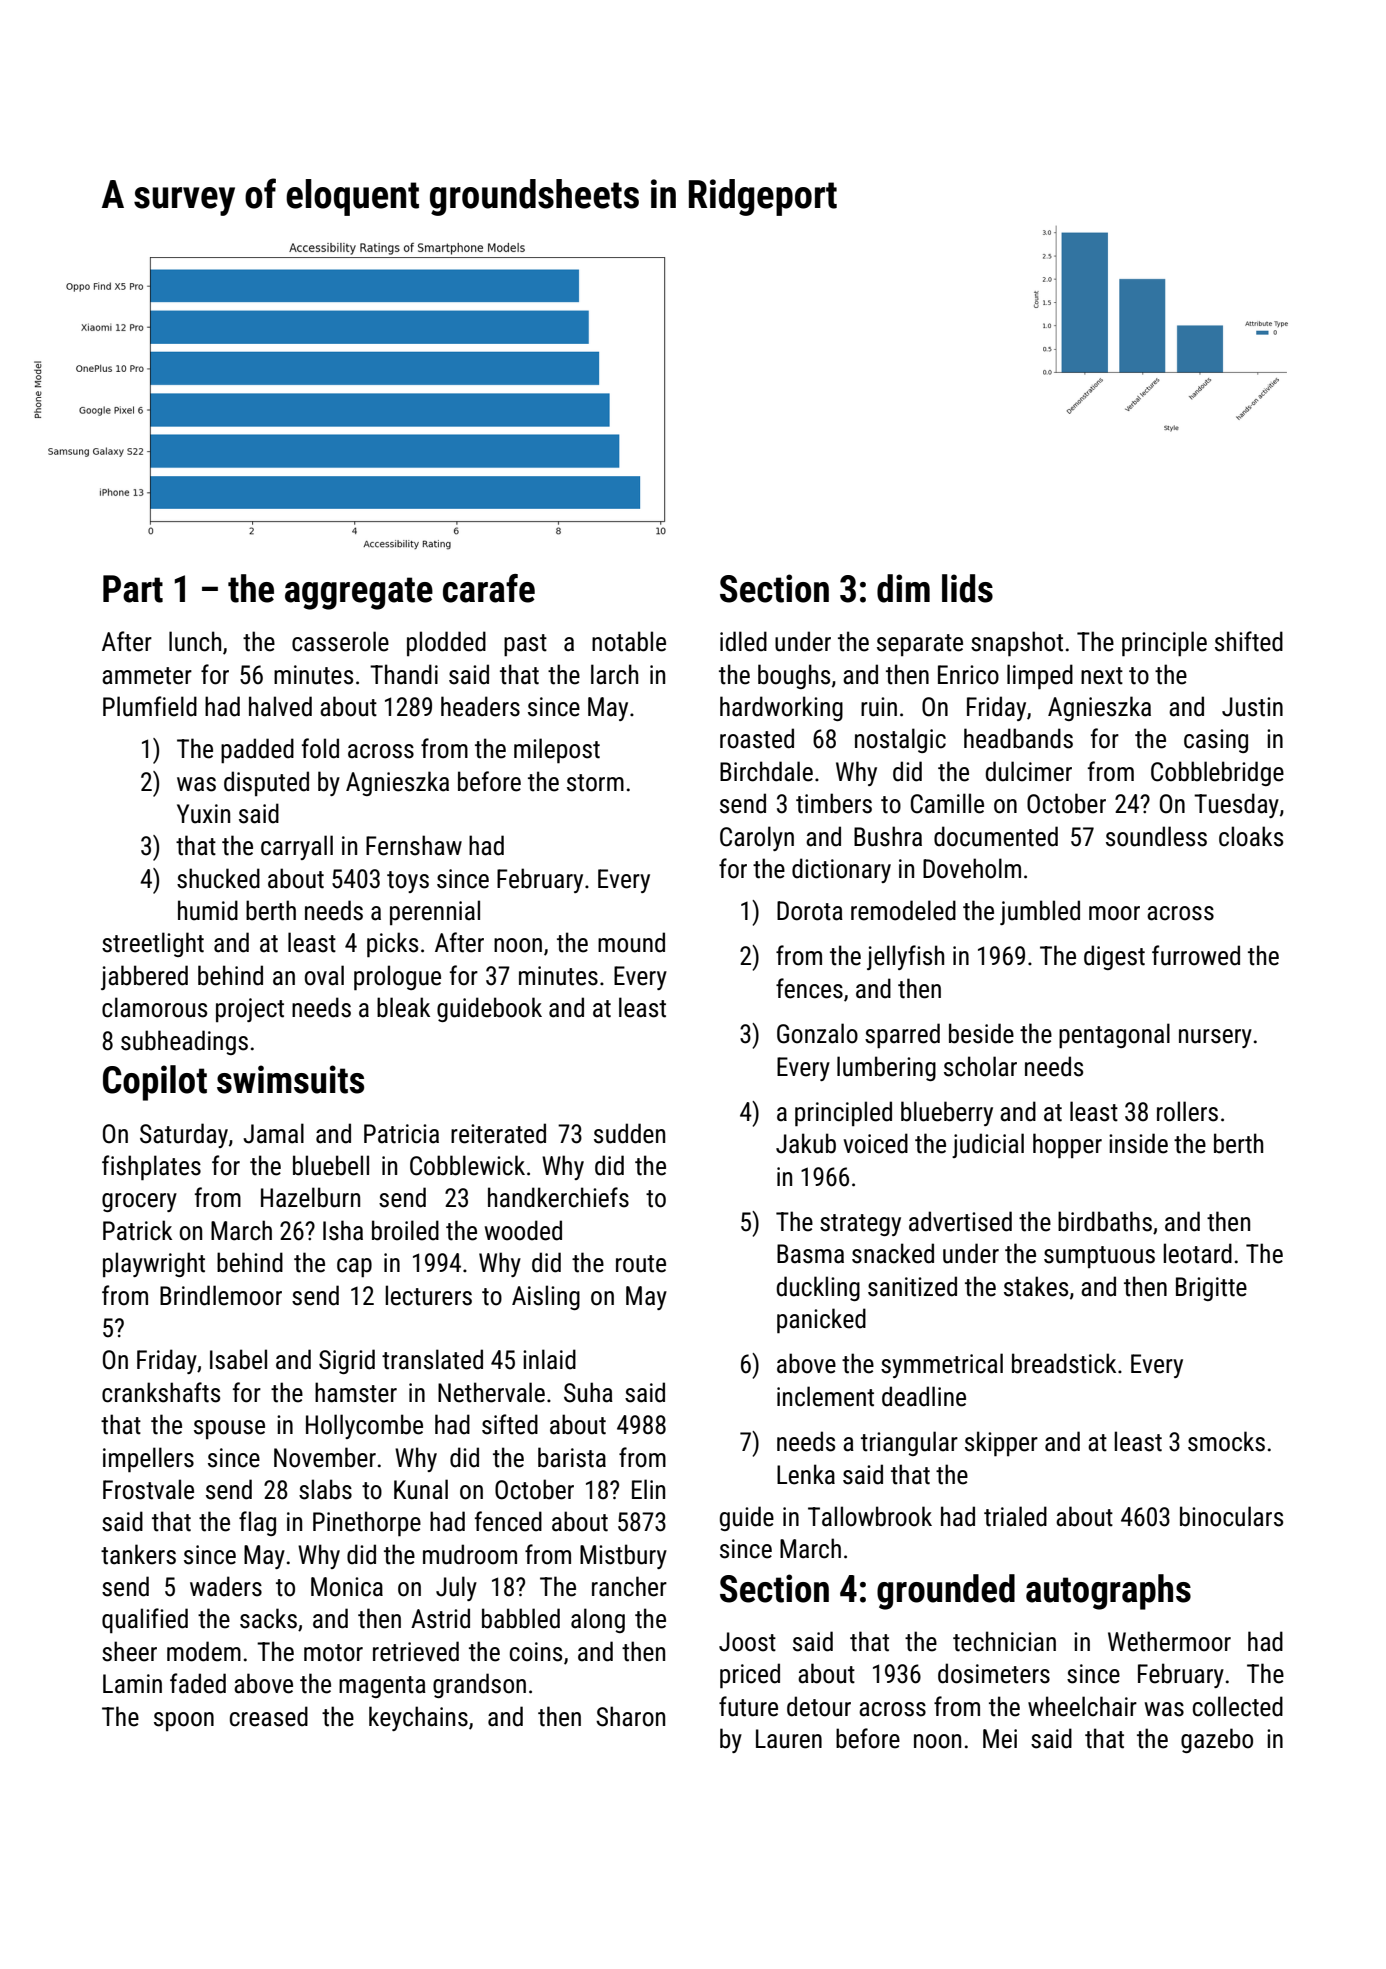 The image size is (1386, 1969). Describe the element at coordinates (743, 641) in the image. I see `idled` at that location.
